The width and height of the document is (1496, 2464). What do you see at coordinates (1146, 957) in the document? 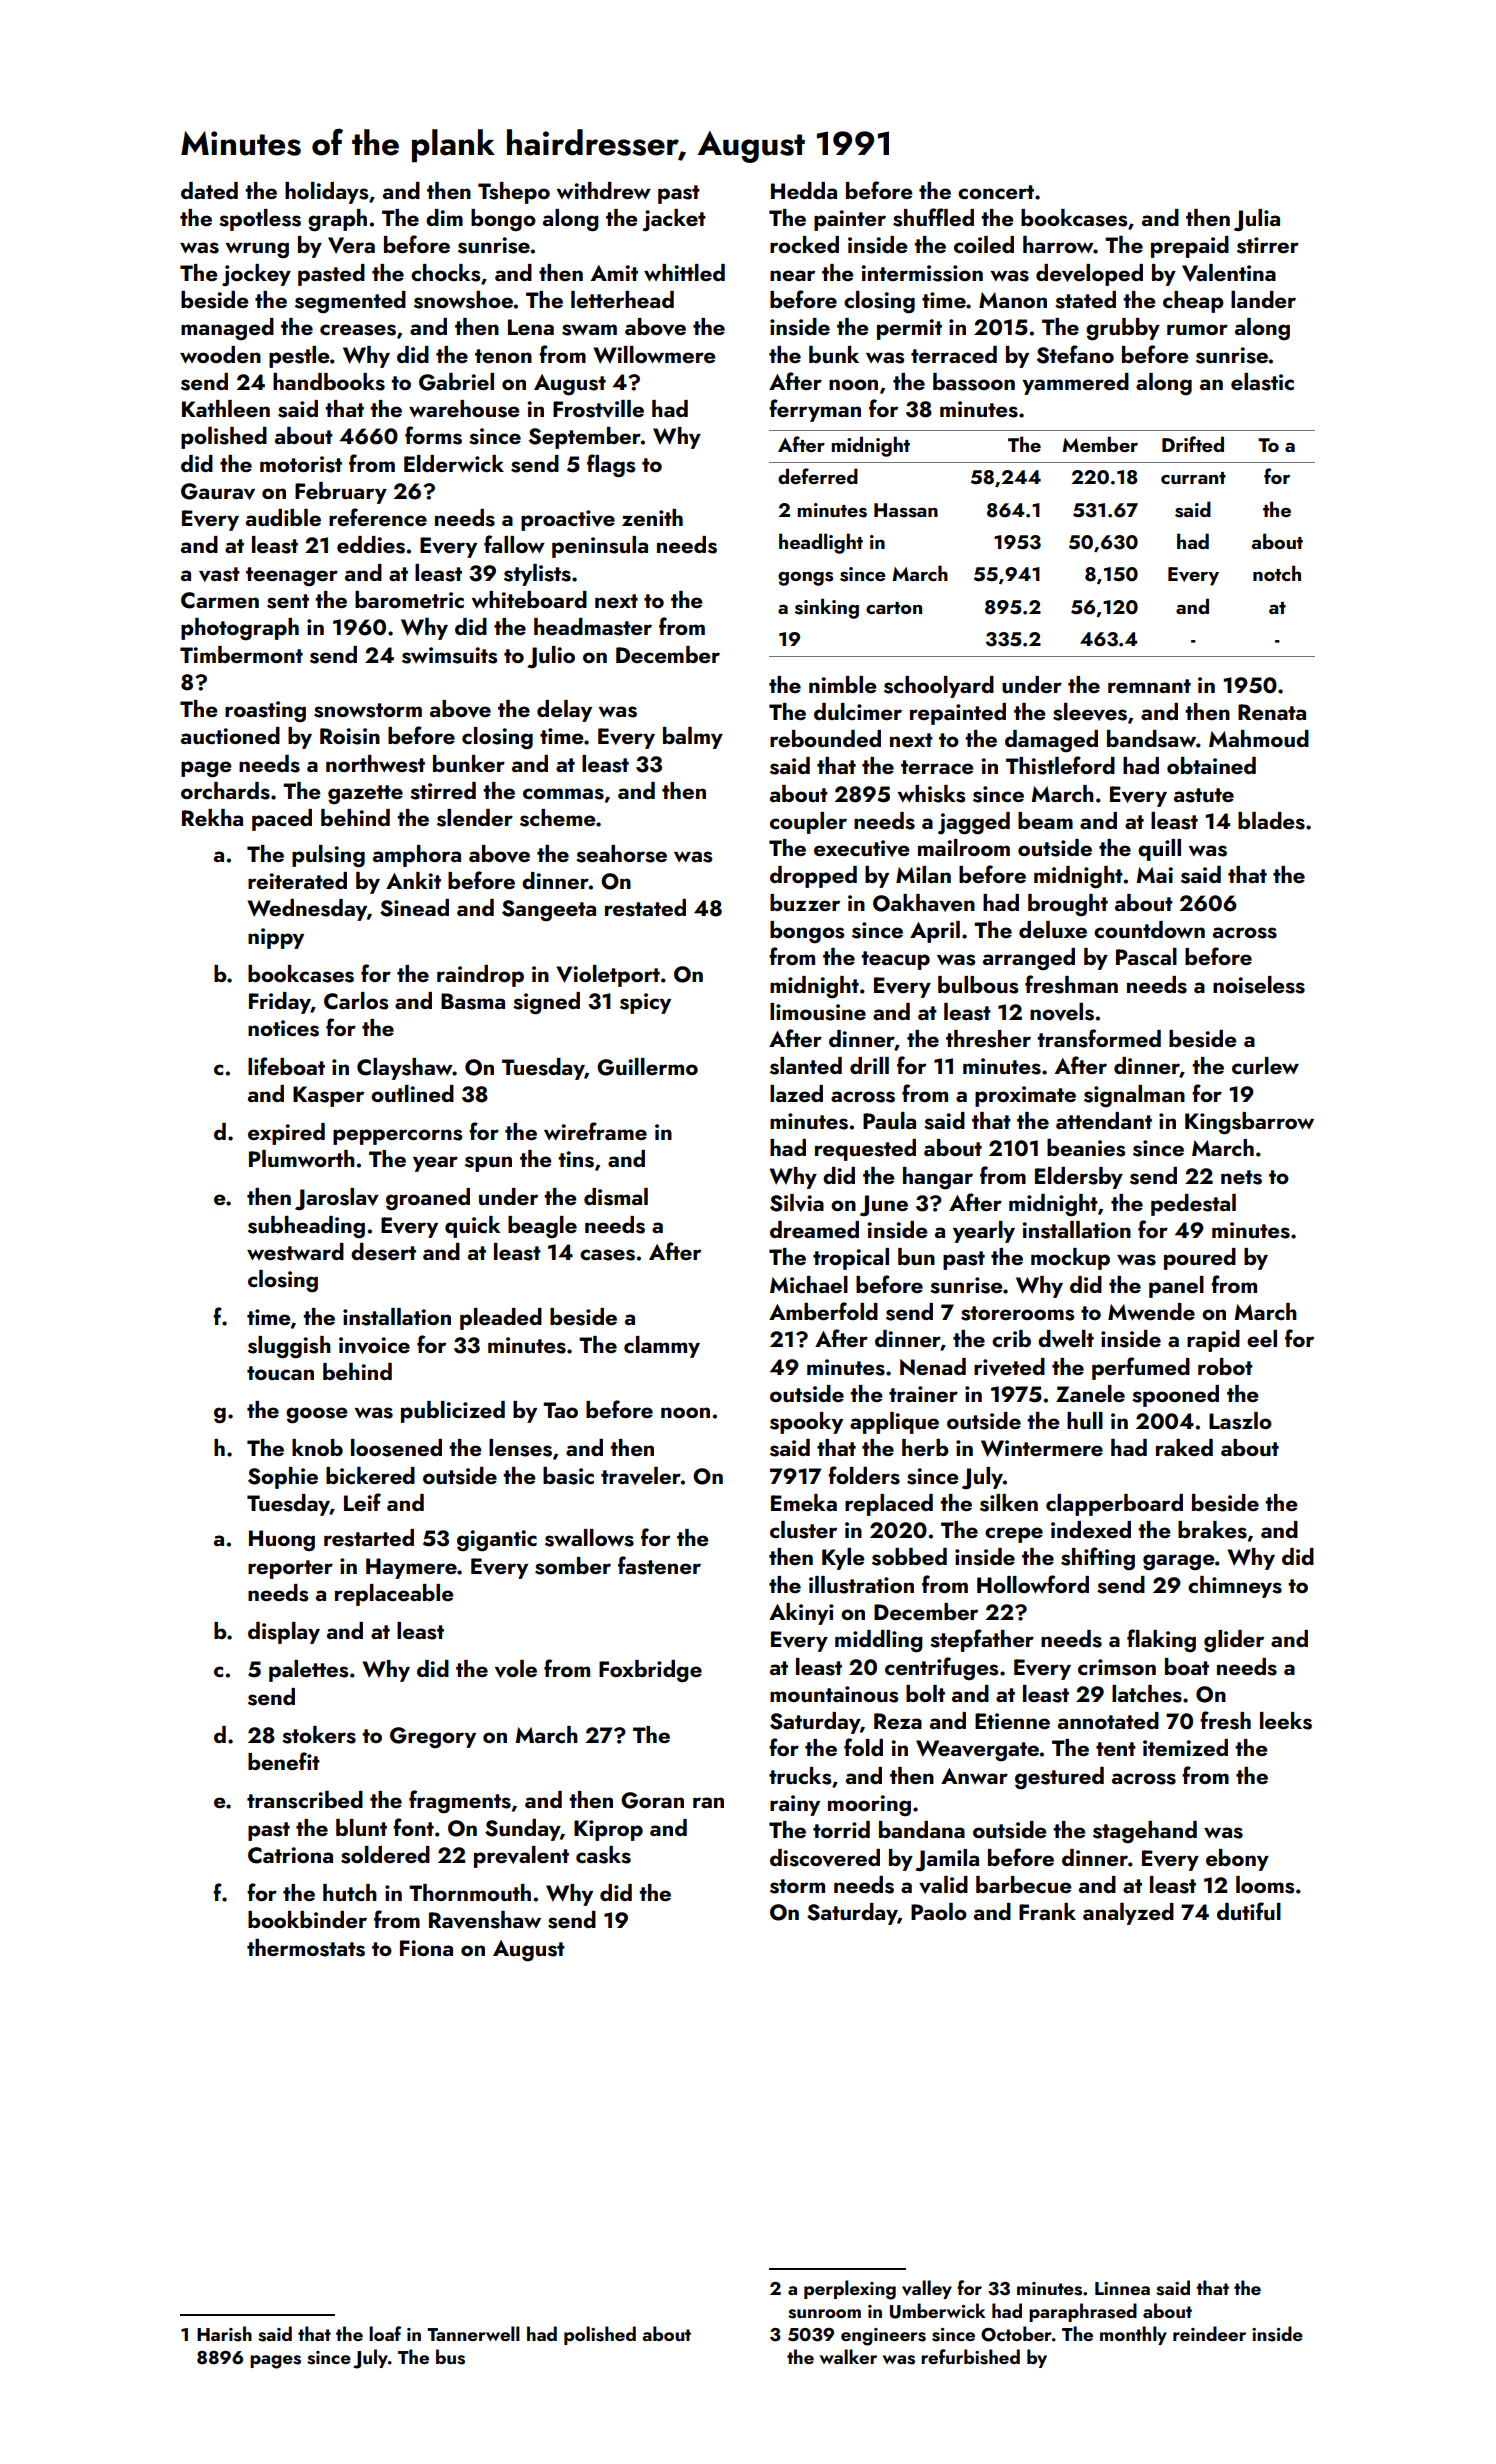
I see `Pascal` at bounding box center [1146, 957].
